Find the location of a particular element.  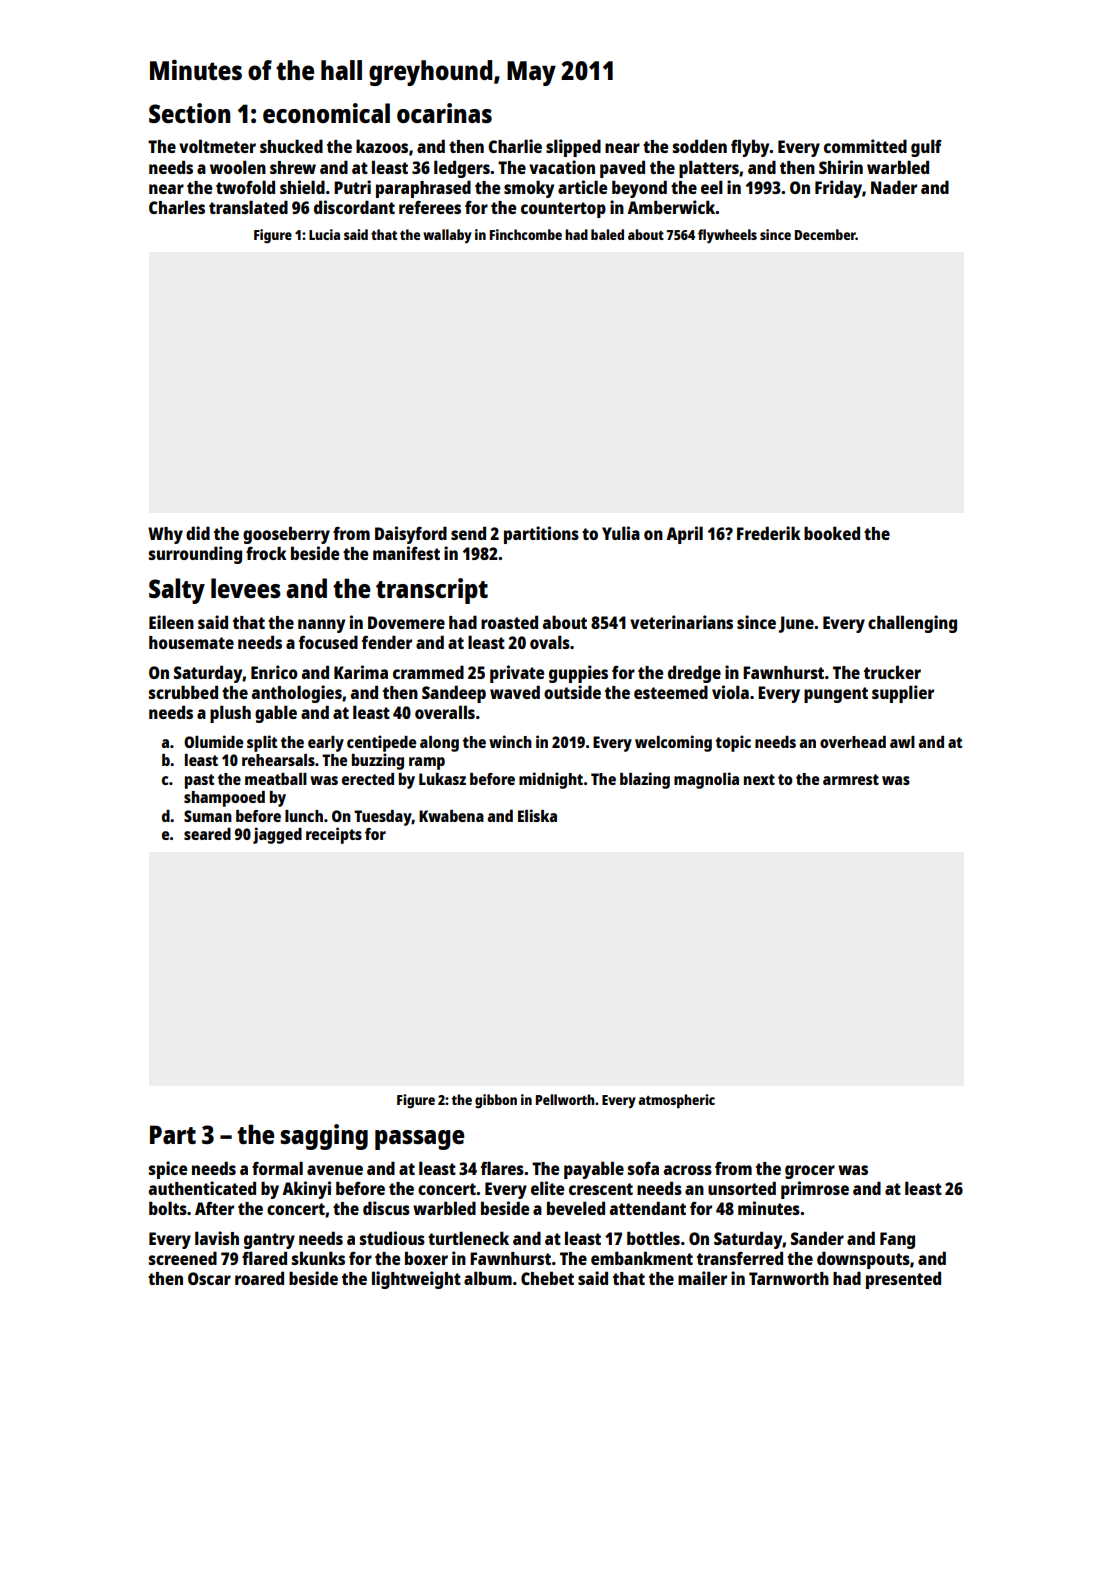

scrubbed is located at coordinates (183, 692).
